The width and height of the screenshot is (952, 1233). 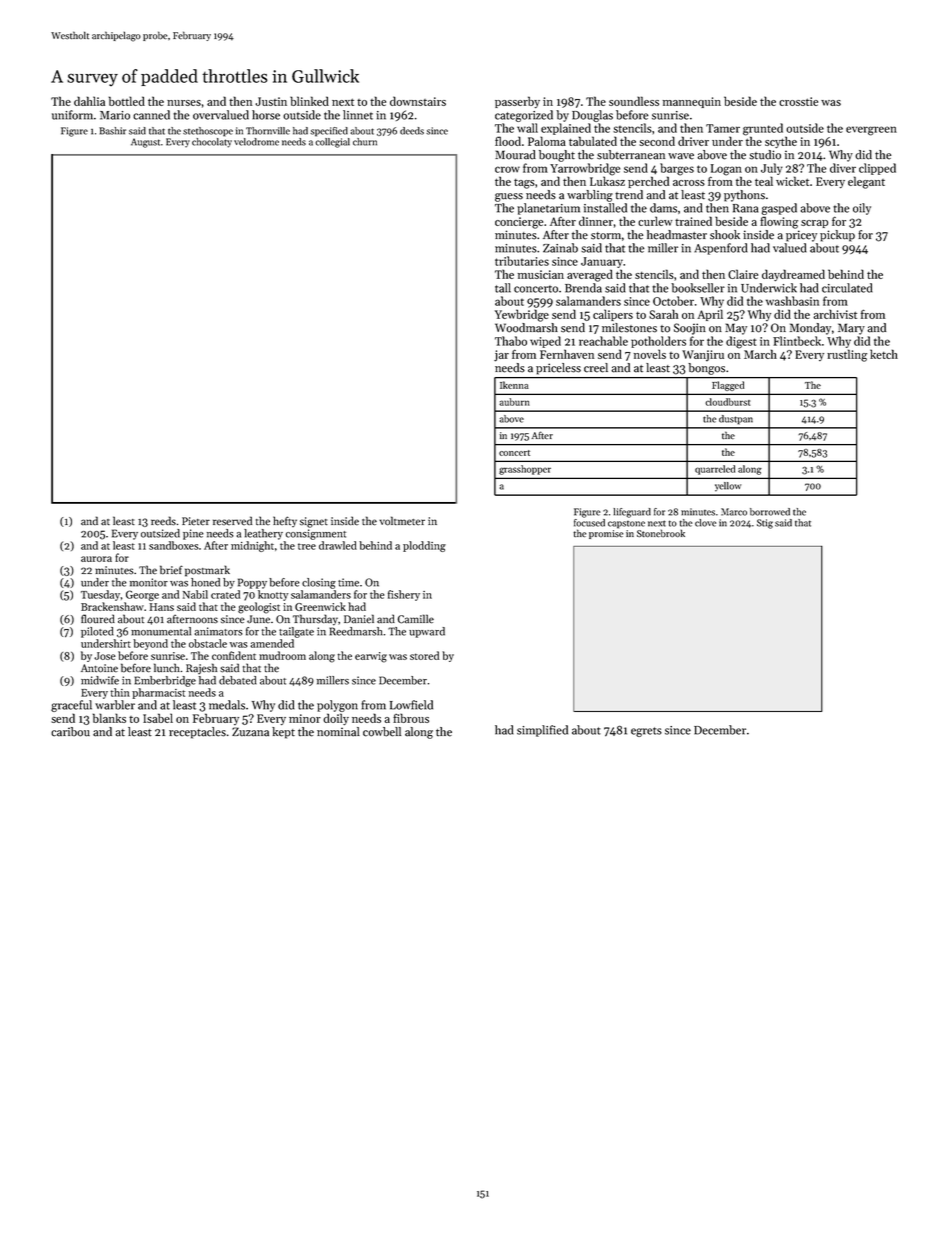 What do you see at coordinates (70, 732) in the screenshot?
I see `caribou` at bounding box center [70, 732].
